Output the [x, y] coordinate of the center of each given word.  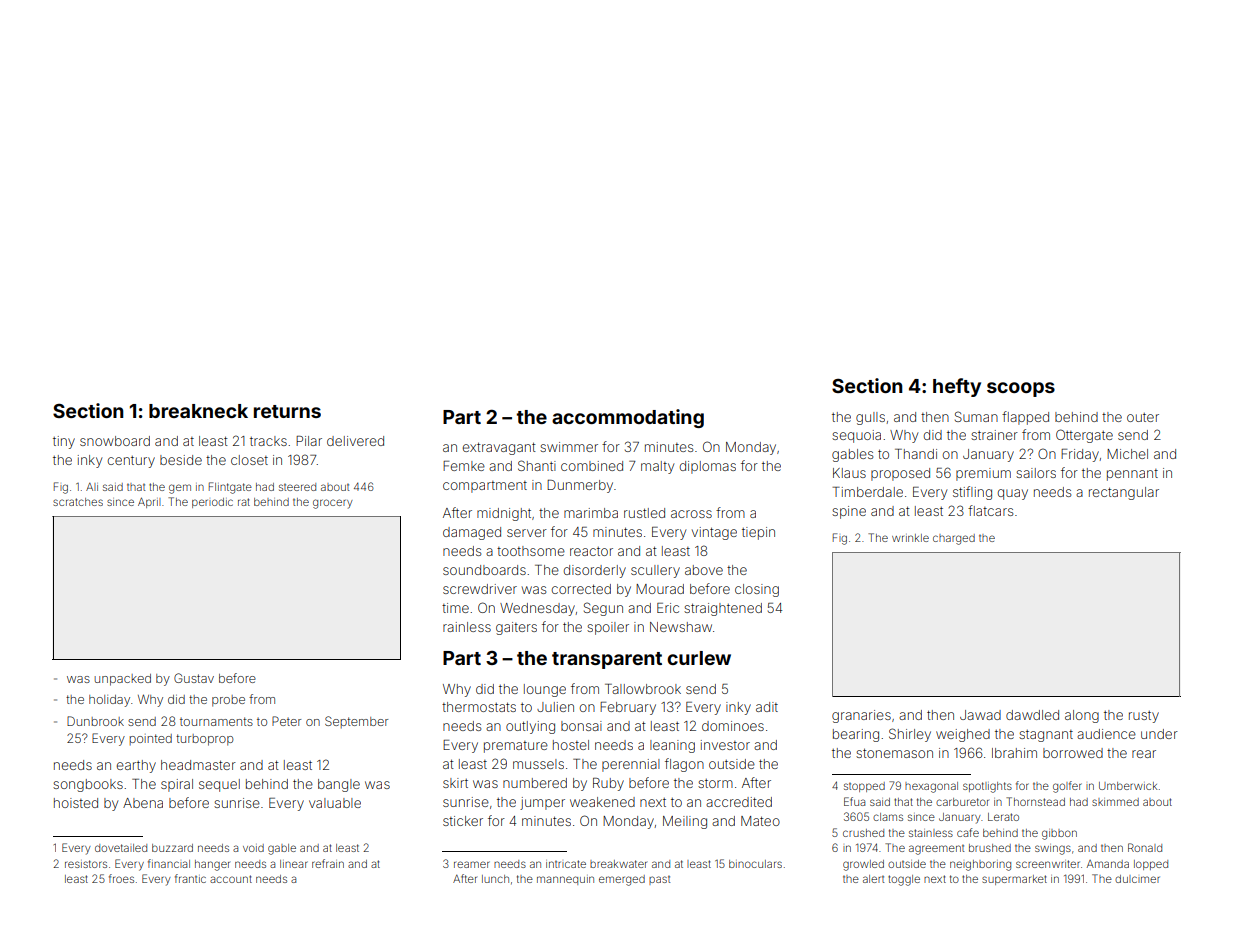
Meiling [685, 822]
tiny [64, 442]
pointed [151, 739]
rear [1144, 754]
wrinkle [910, 538]
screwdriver [480, 589]
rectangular [1124, 493]
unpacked [123, 680]
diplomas [708, 467]
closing [757, 590]
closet [249, 460]
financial [169, 863]
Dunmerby [580, 486]
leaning [672, 746]
